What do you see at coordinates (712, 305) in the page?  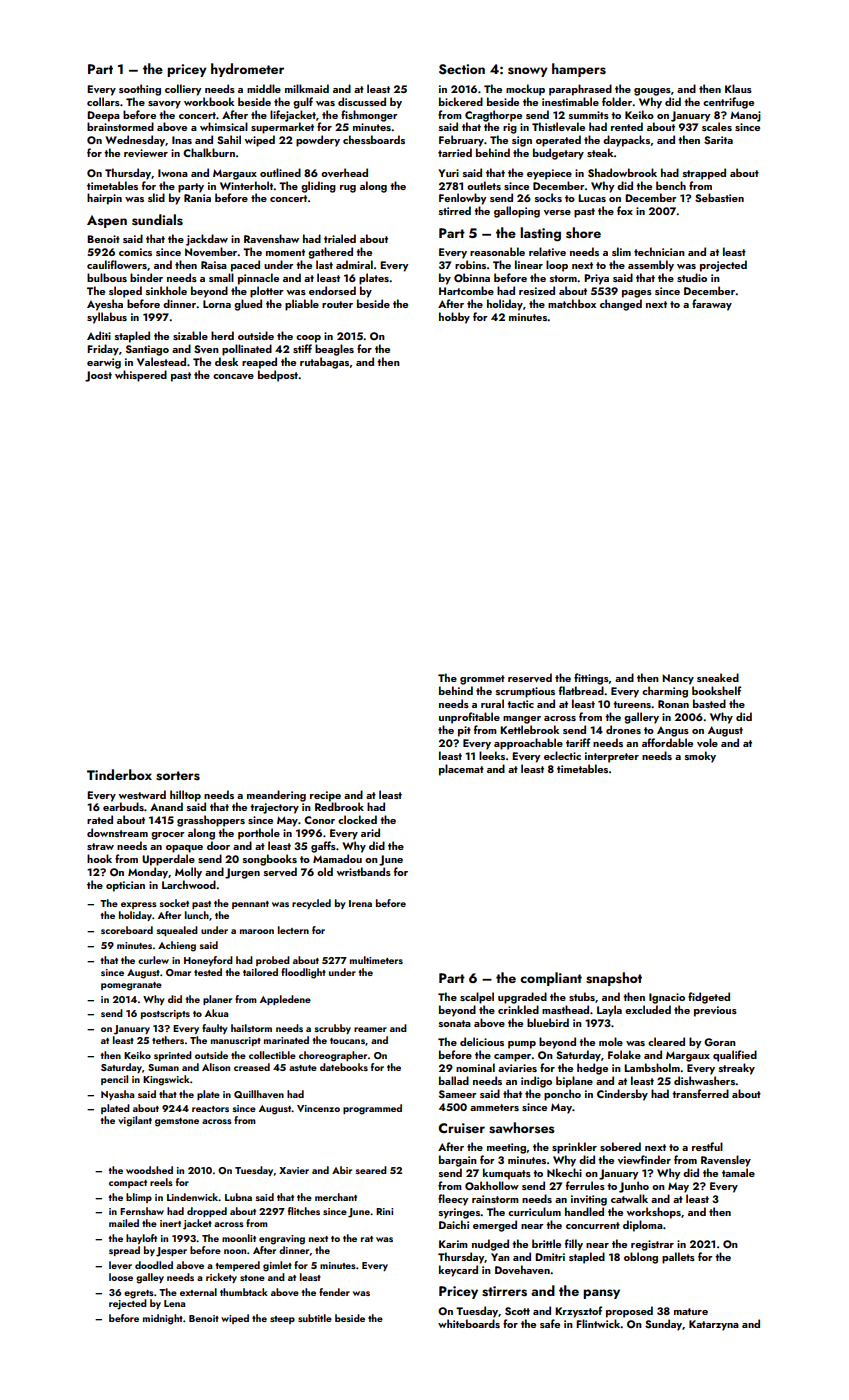 I see `faraway` at bounding box center [712, 305].
